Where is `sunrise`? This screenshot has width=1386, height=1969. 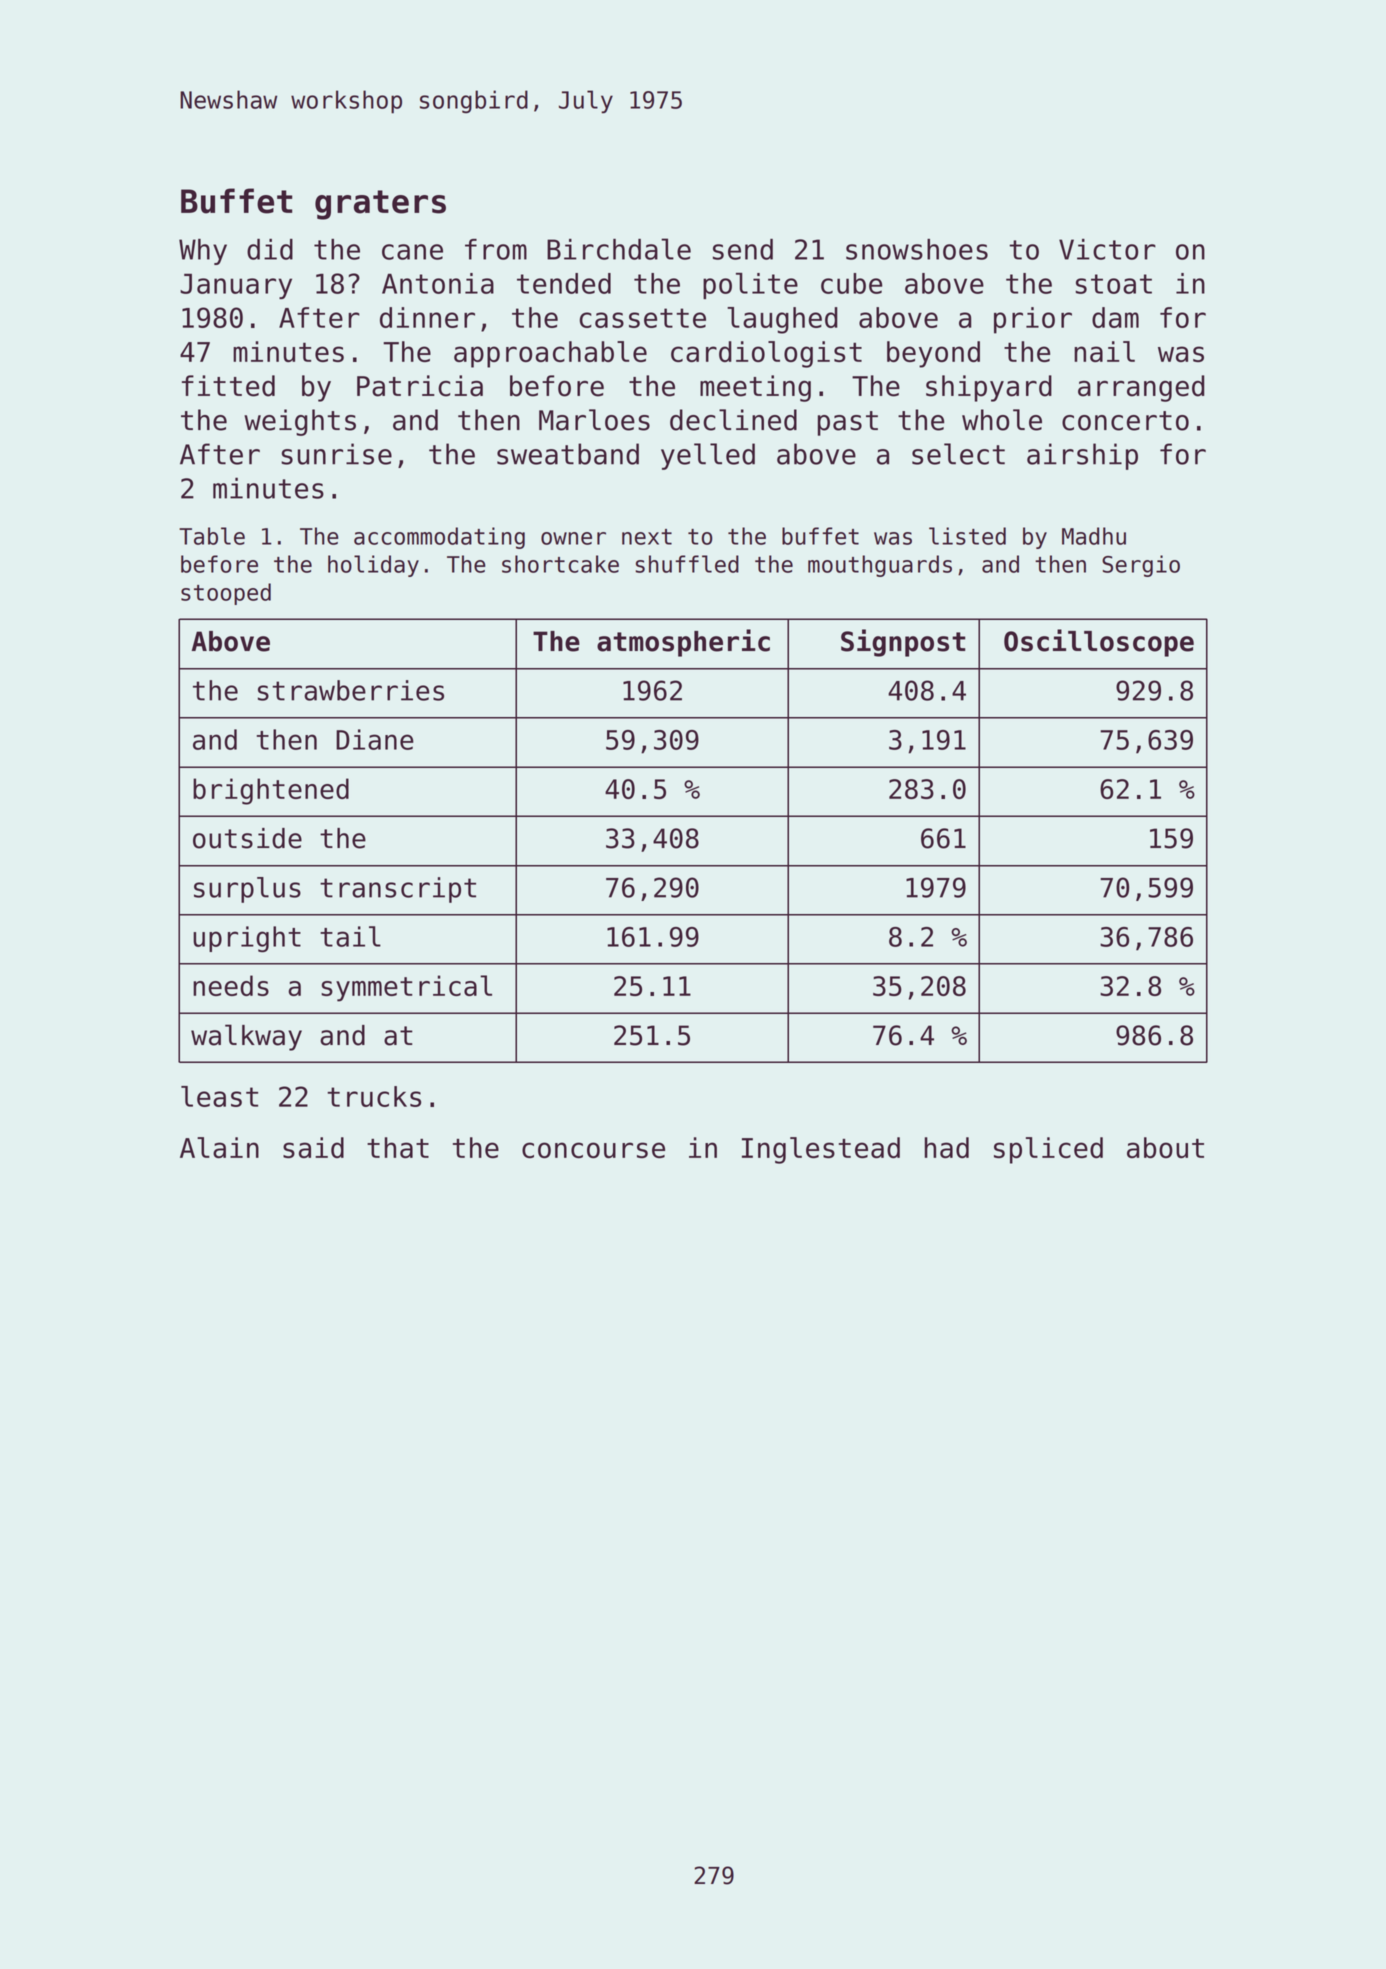
sunrise is located at coordinates (336, 454).
